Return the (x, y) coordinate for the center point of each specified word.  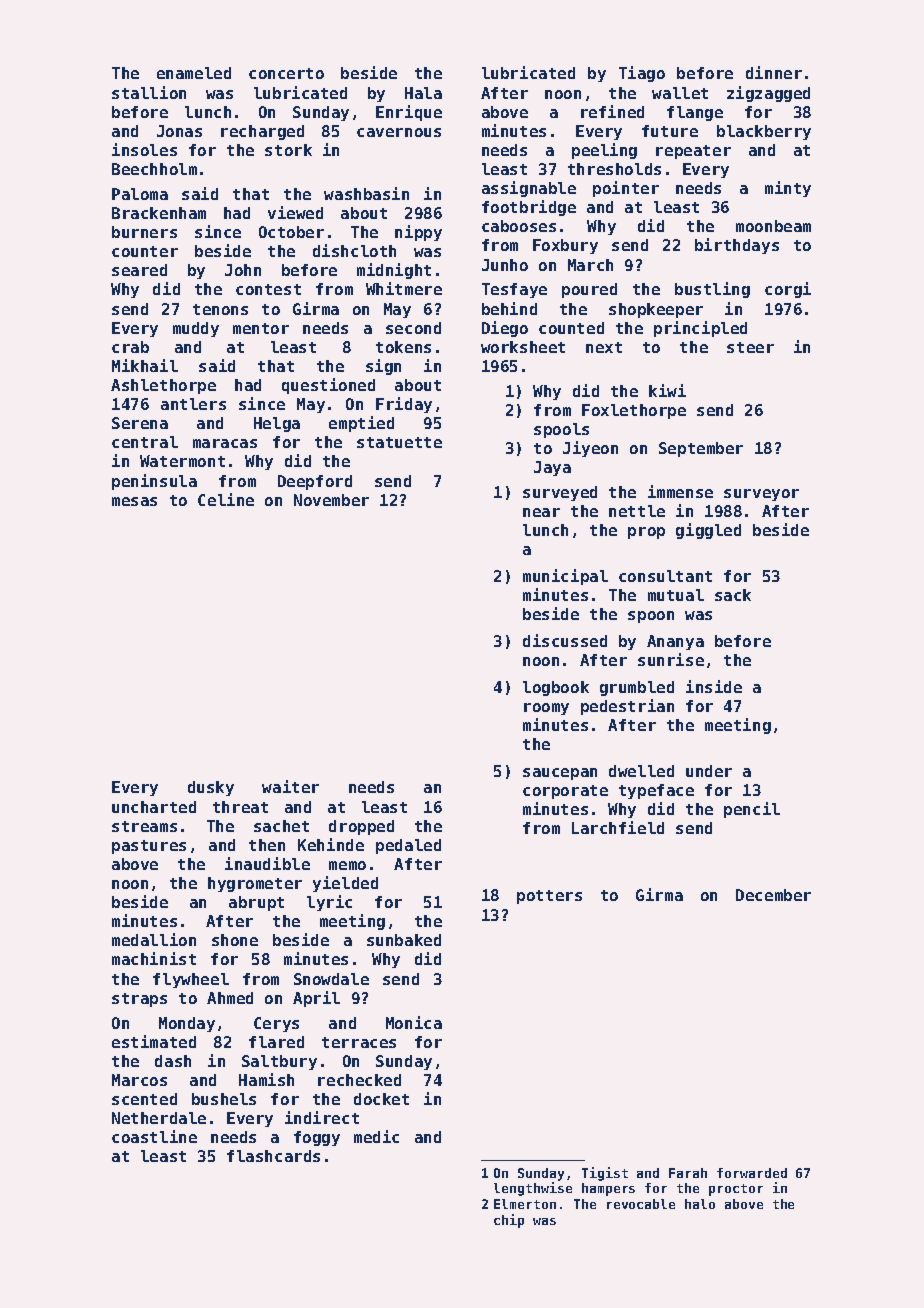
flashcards (273, 1156)
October (291, 232)
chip (509, 1221)
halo (700, 1204)
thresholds (614, 169)
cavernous (399, 132)
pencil (752, 810)
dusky (211, 788)
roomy (546, 709)
